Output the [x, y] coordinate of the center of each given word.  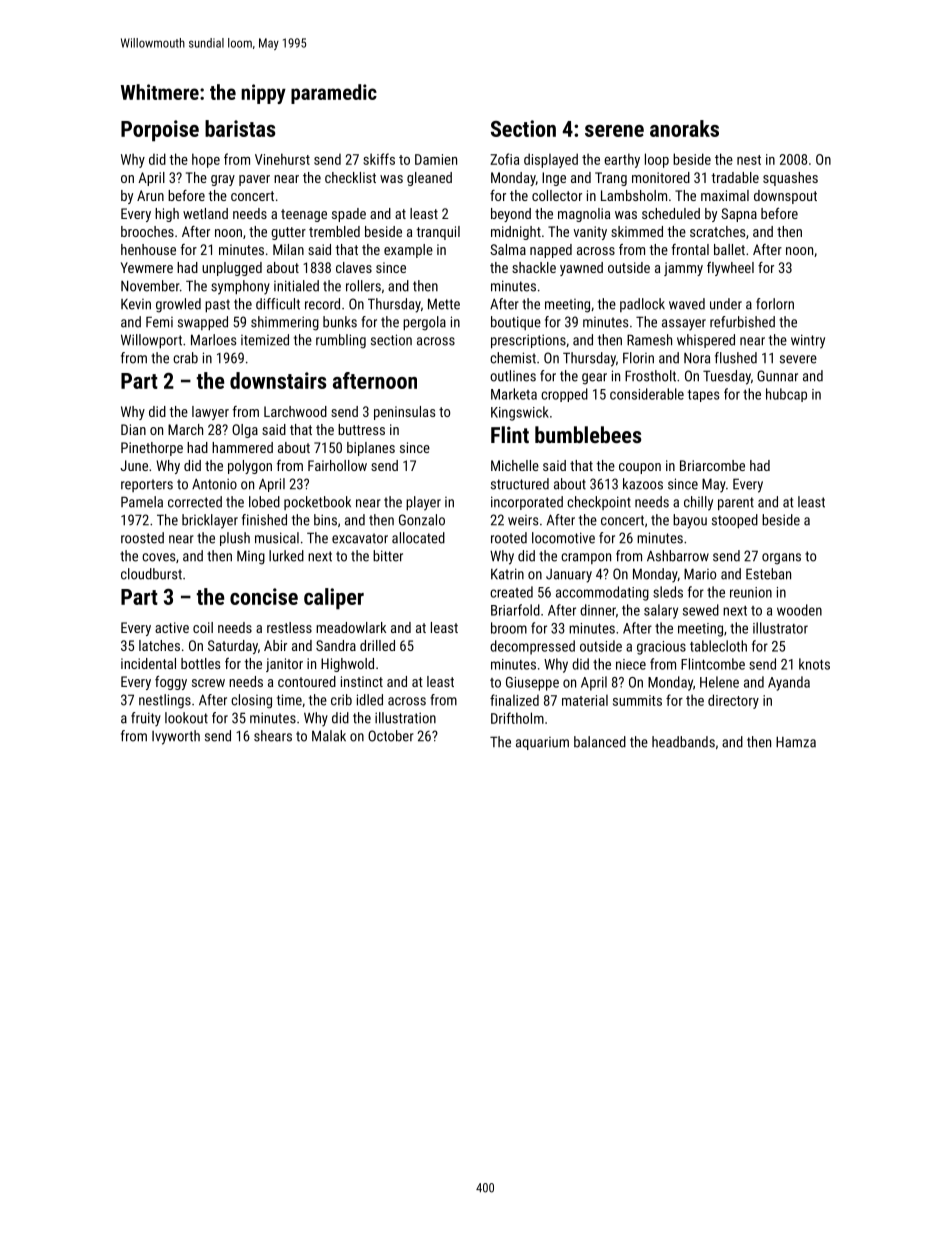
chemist [513, 358]
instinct [362, 681]
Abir [275, 645]
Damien [436, 159]
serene [614, 131]
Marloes [213, 340]
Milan [288, 249]
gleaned [429, 179]
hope [206, 160]
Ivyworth [176, 737]
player [423, 503]
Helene [719, 682]
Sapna [739, 215]
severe [798, 359]
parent [736, 504]
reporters [147, 485]
